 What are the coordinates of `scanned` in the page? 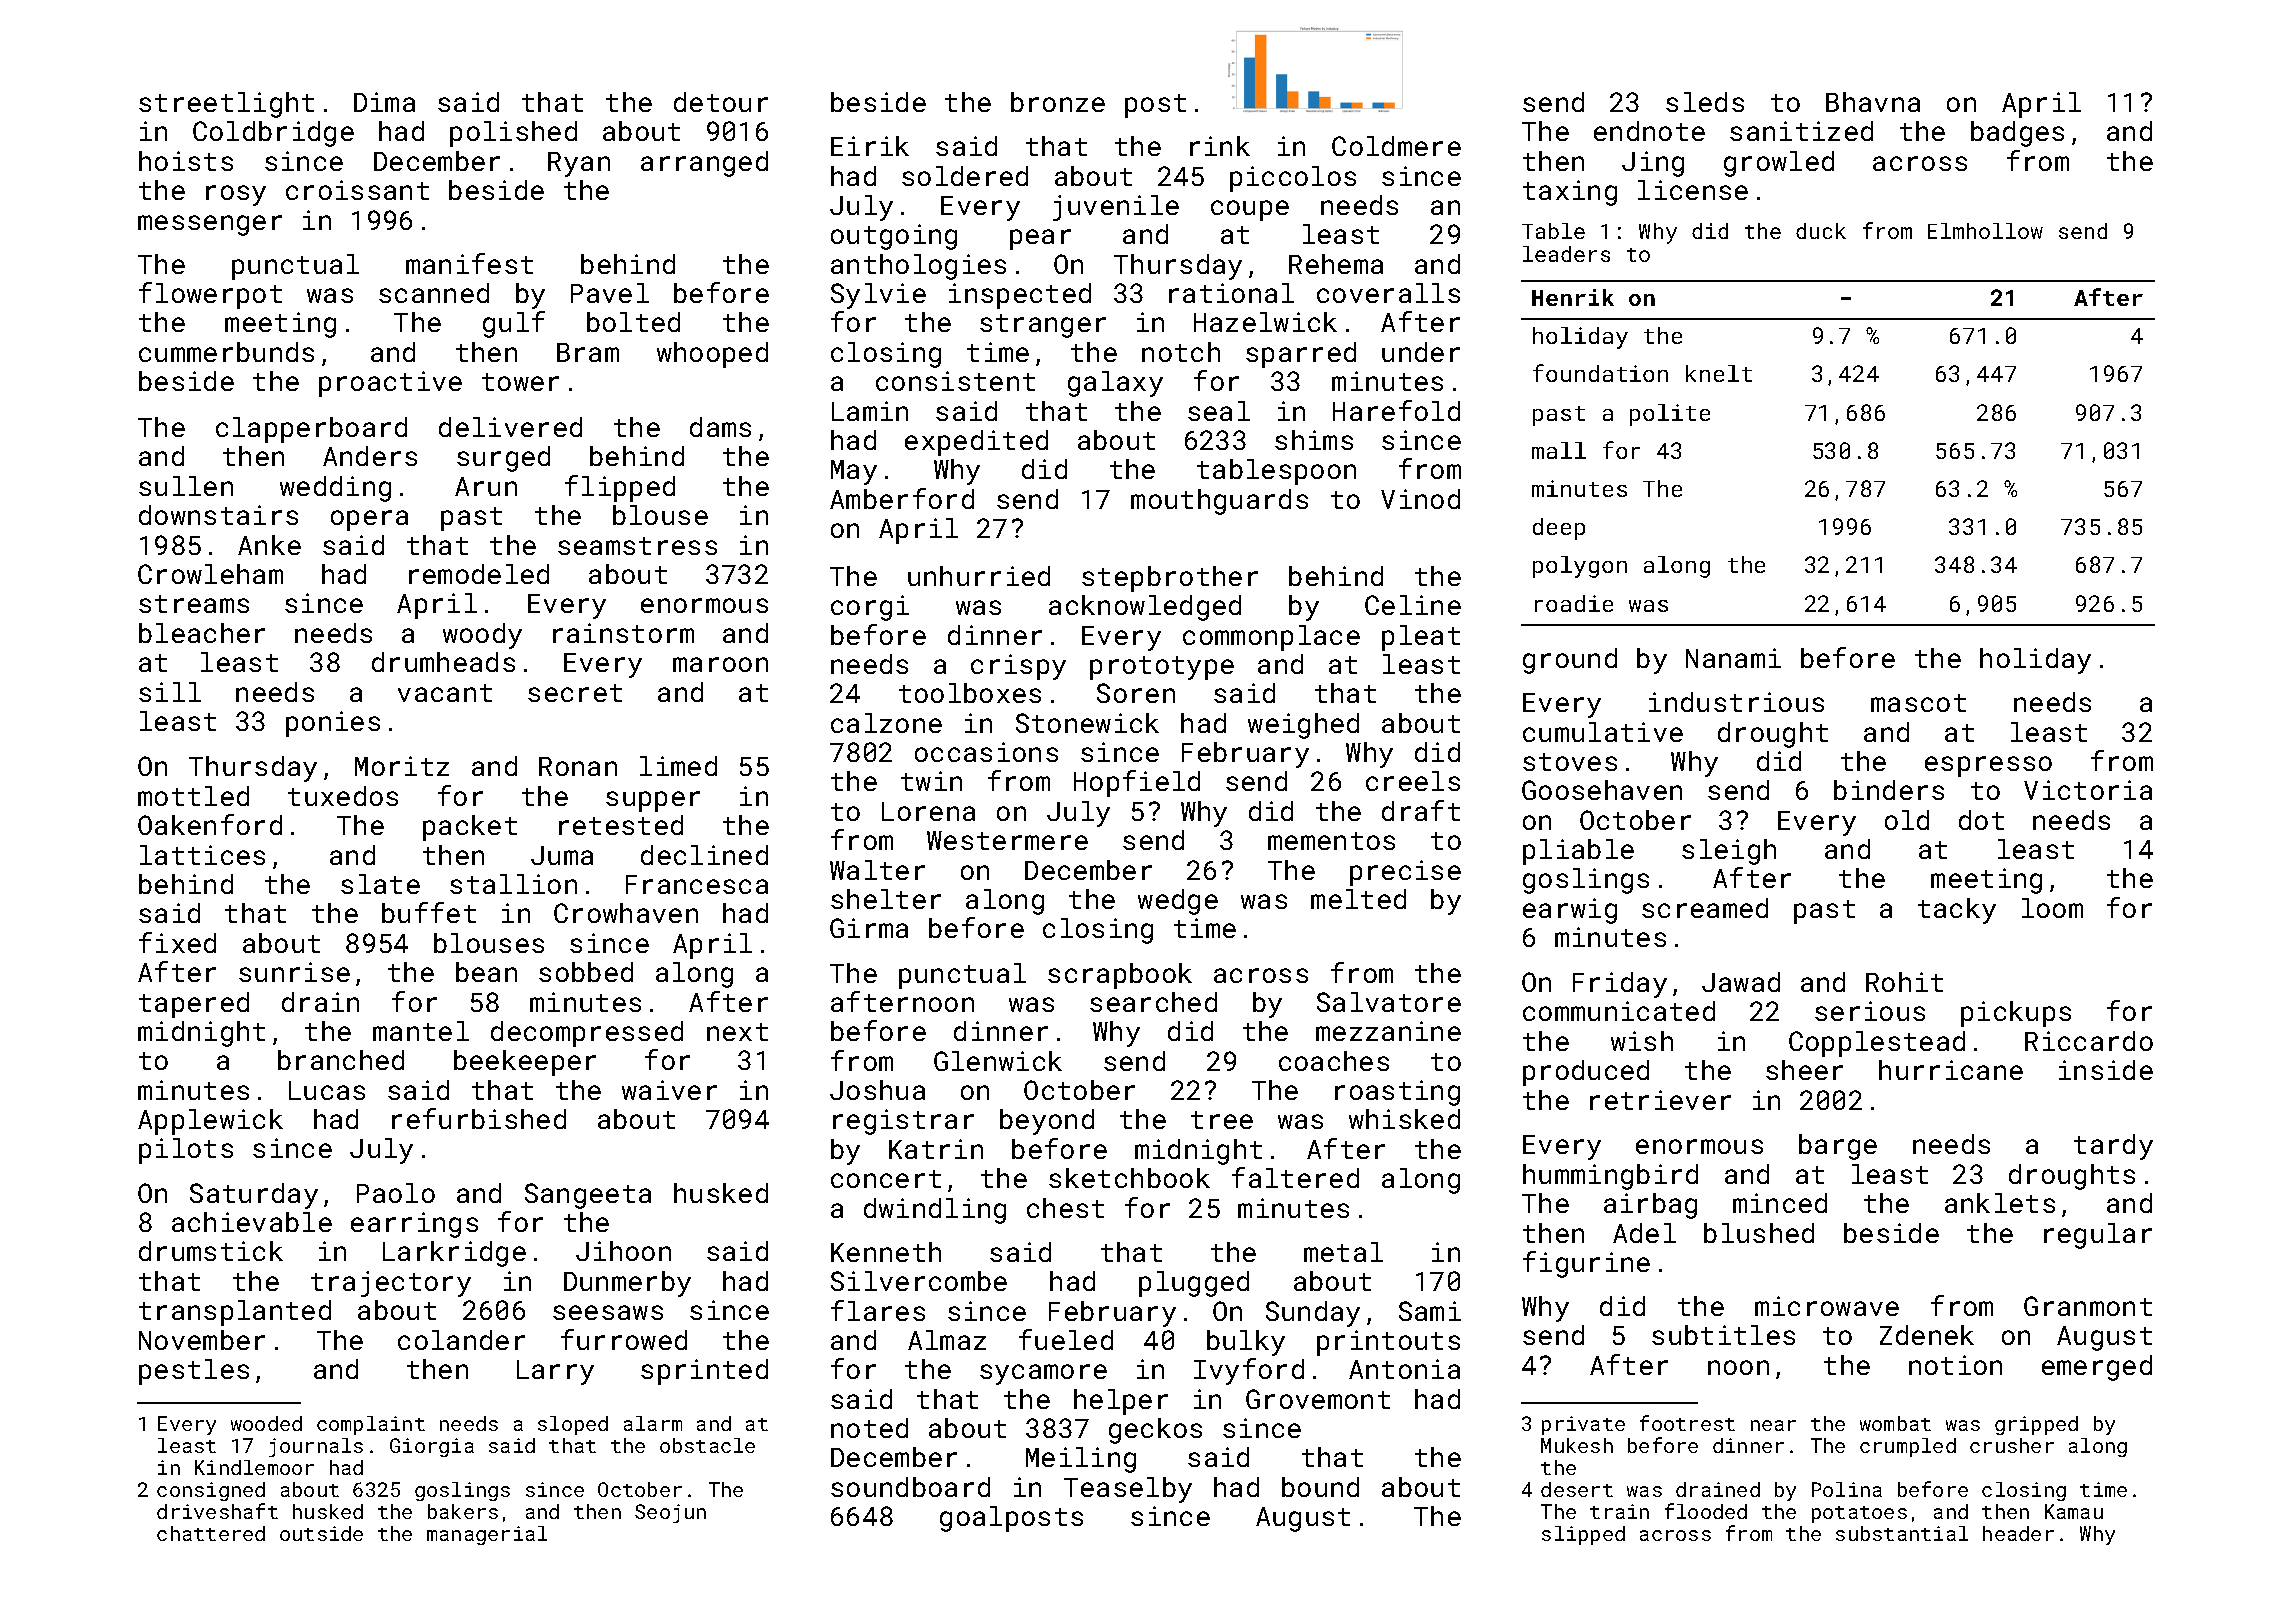 It's located at (434, 293).
